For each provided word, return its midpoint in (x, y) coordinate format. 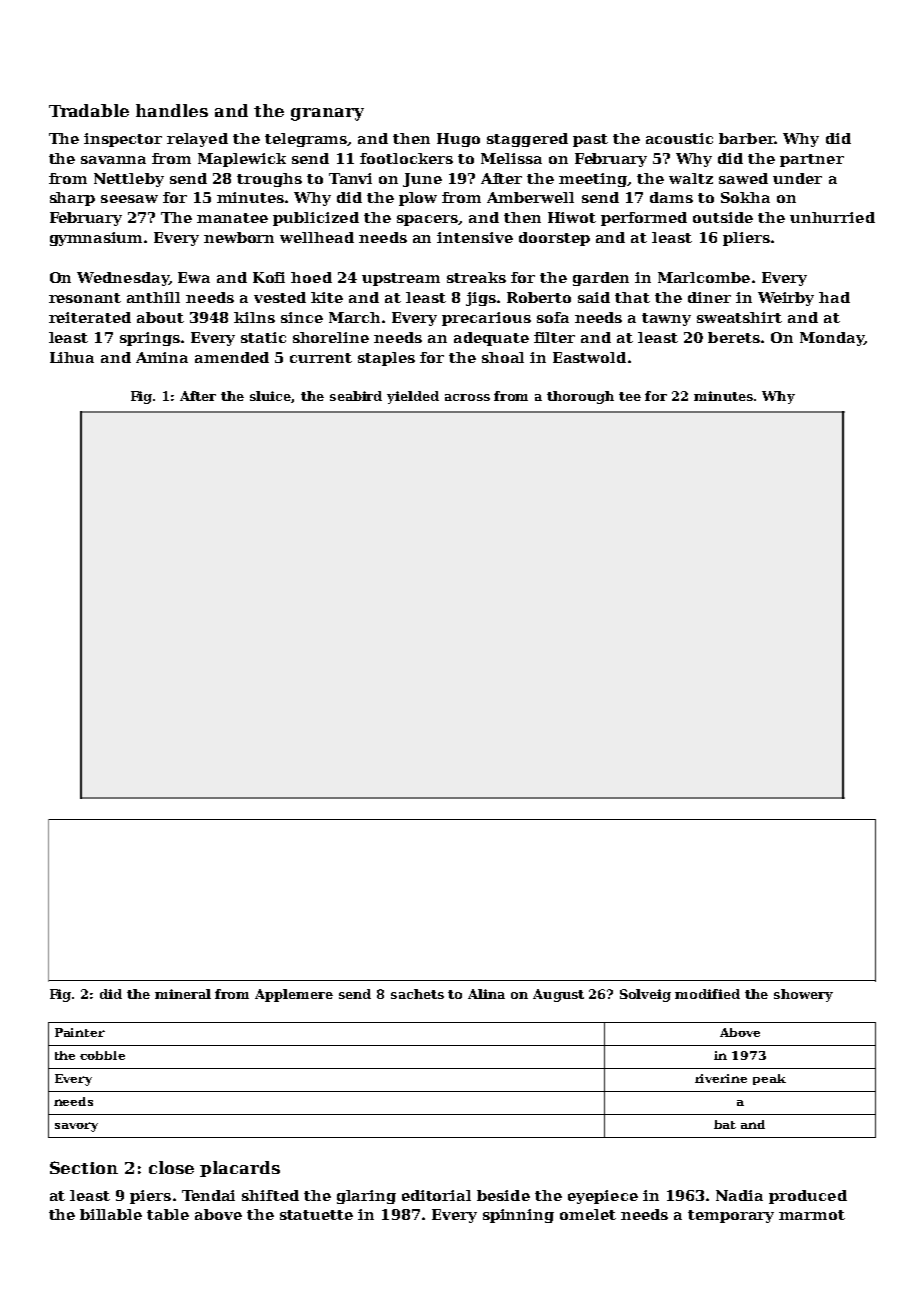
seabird (356, 396)
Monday (832, 339)
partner (812, 160)
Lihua (72, 357)
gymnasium (96, 239)
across (467, 397)
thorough (580, 397)
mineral (183, 994)
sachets (417, 994)
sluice (271, 397)
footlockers (406, 158)
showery (803, 995)
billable (111, 1214)
